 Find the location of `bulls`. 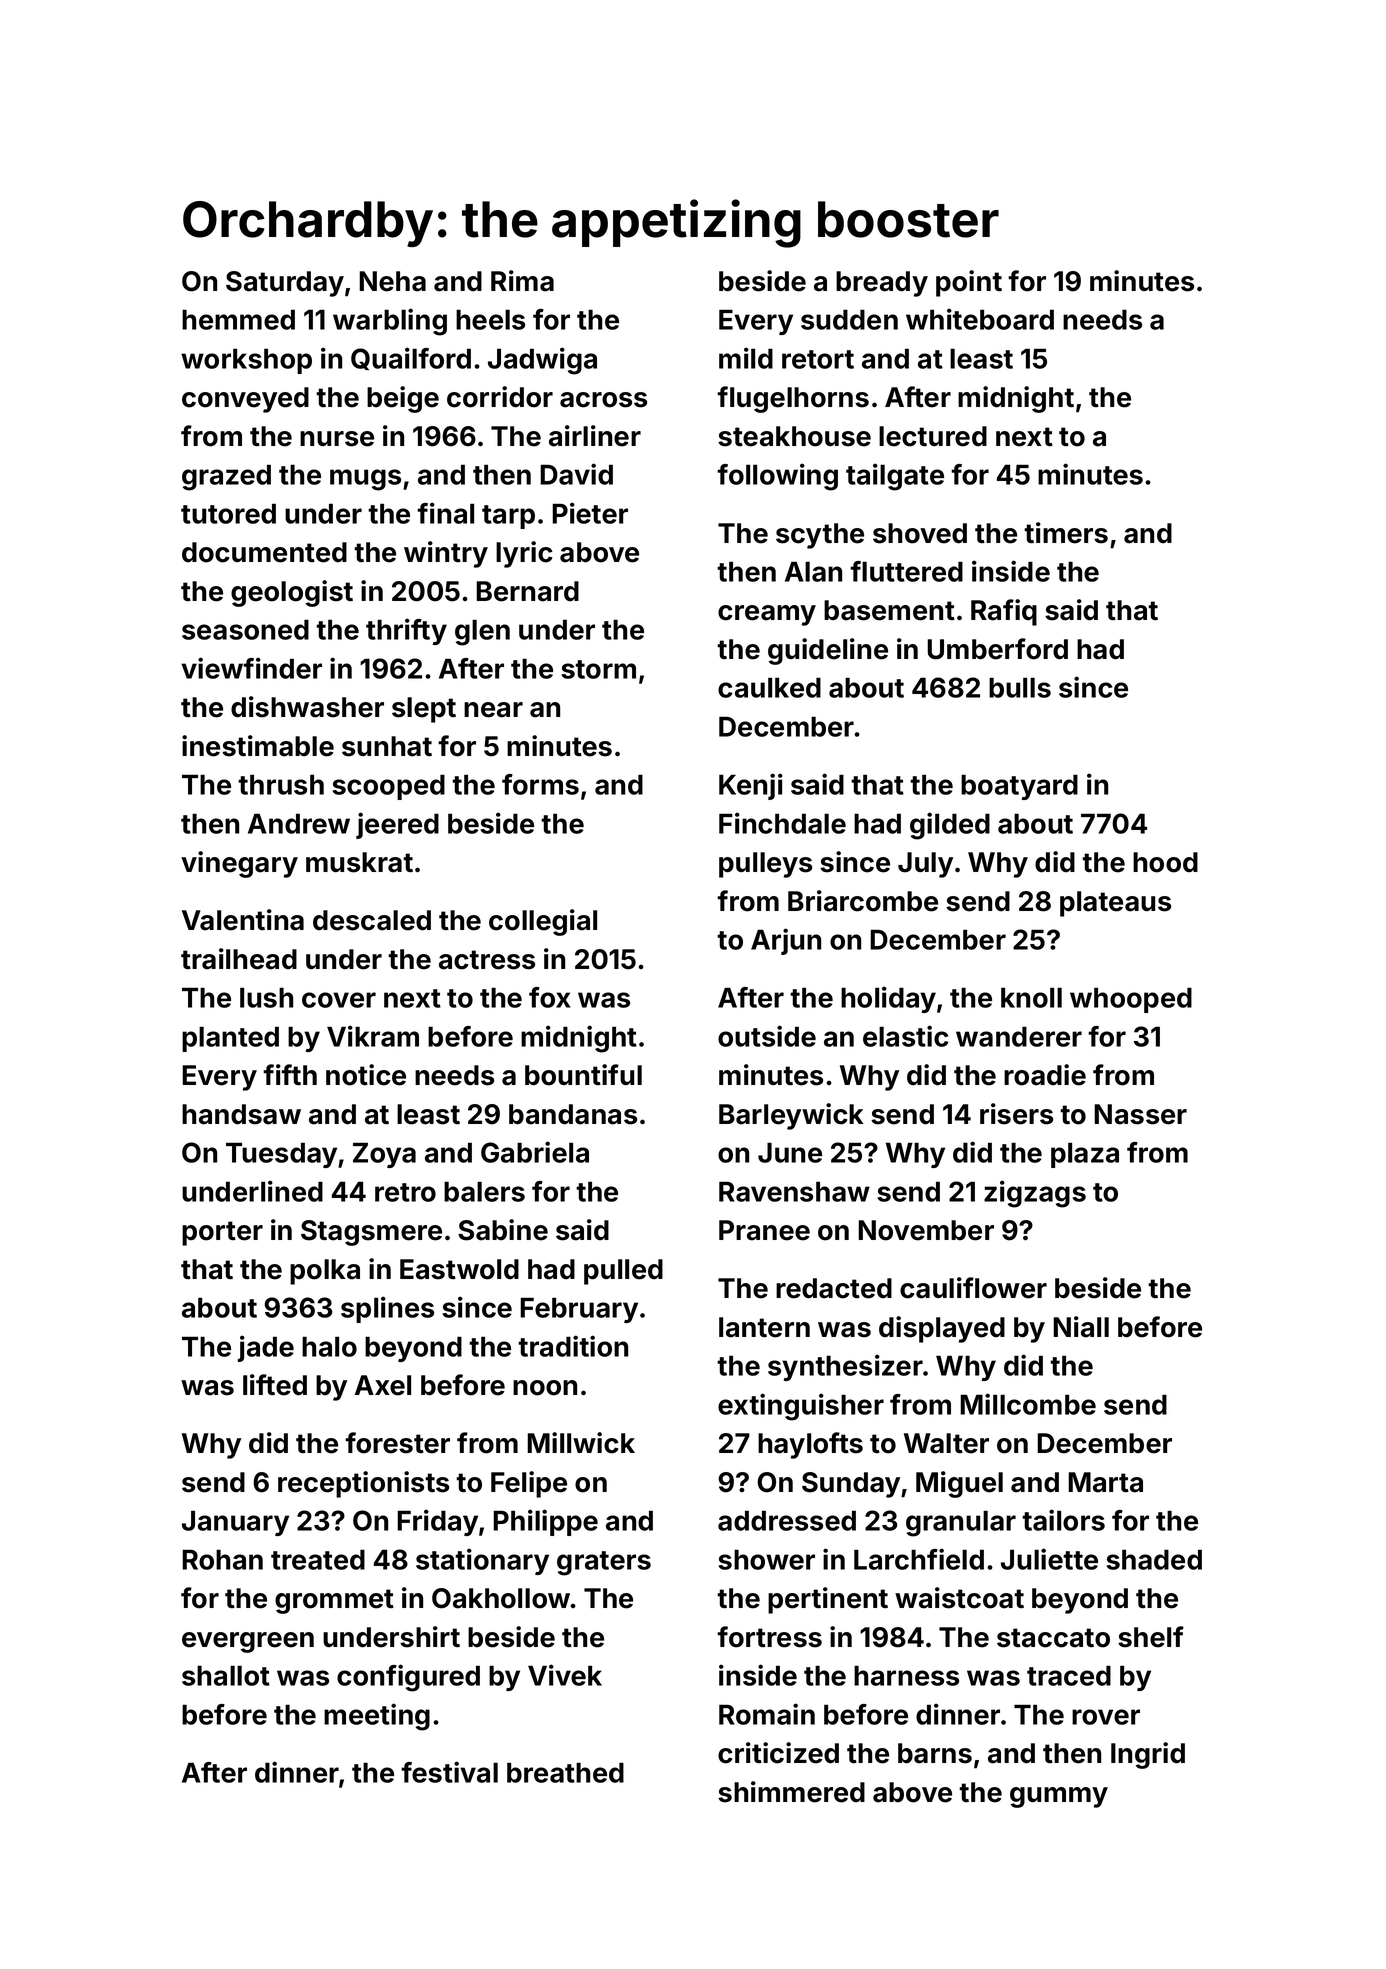

bulls is located at coordinates (1020, 688).
